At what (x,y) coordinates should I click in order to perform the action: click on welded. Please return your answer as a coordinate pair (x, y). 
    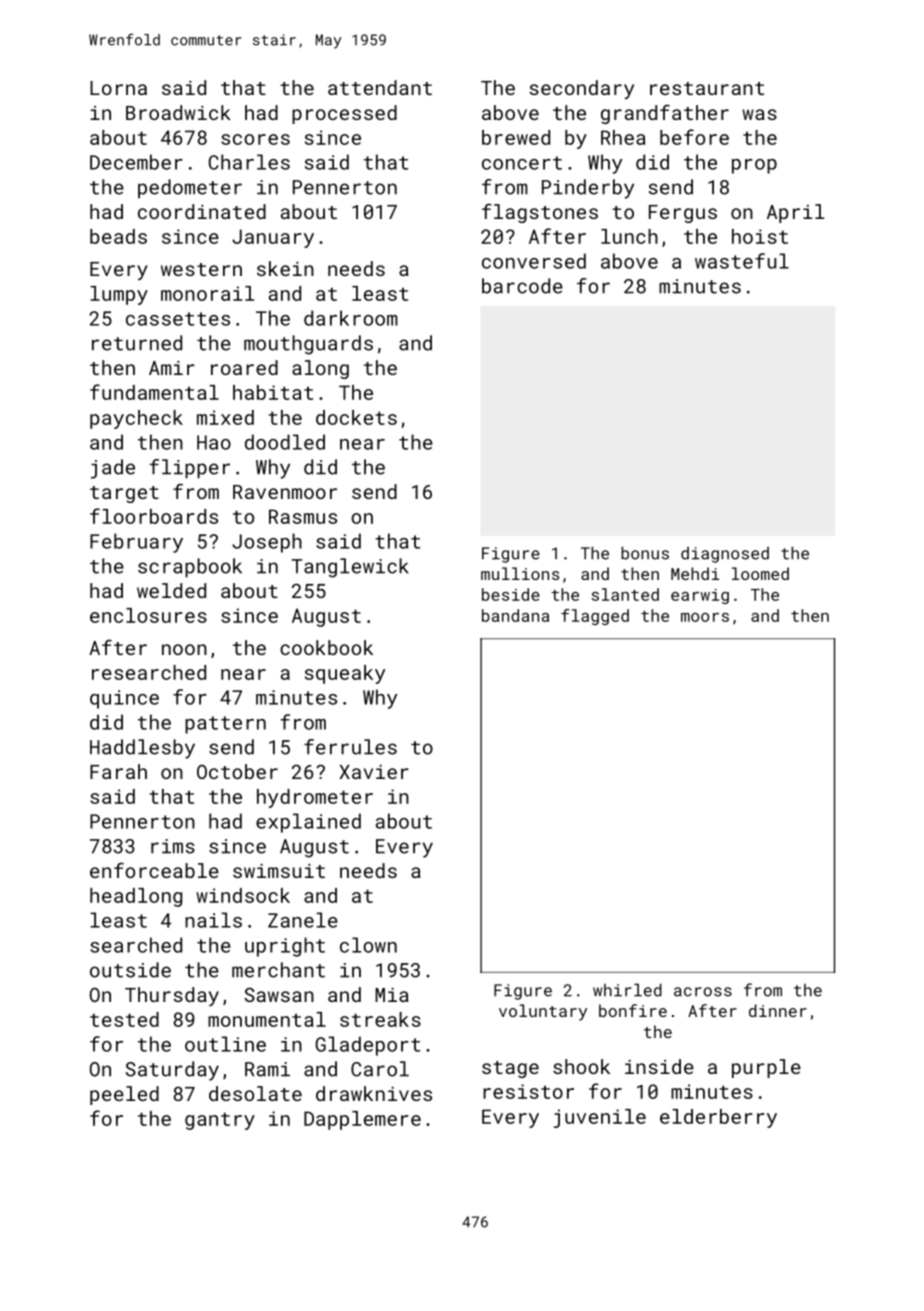
    Looking at the image, I should click on (171, 590).
